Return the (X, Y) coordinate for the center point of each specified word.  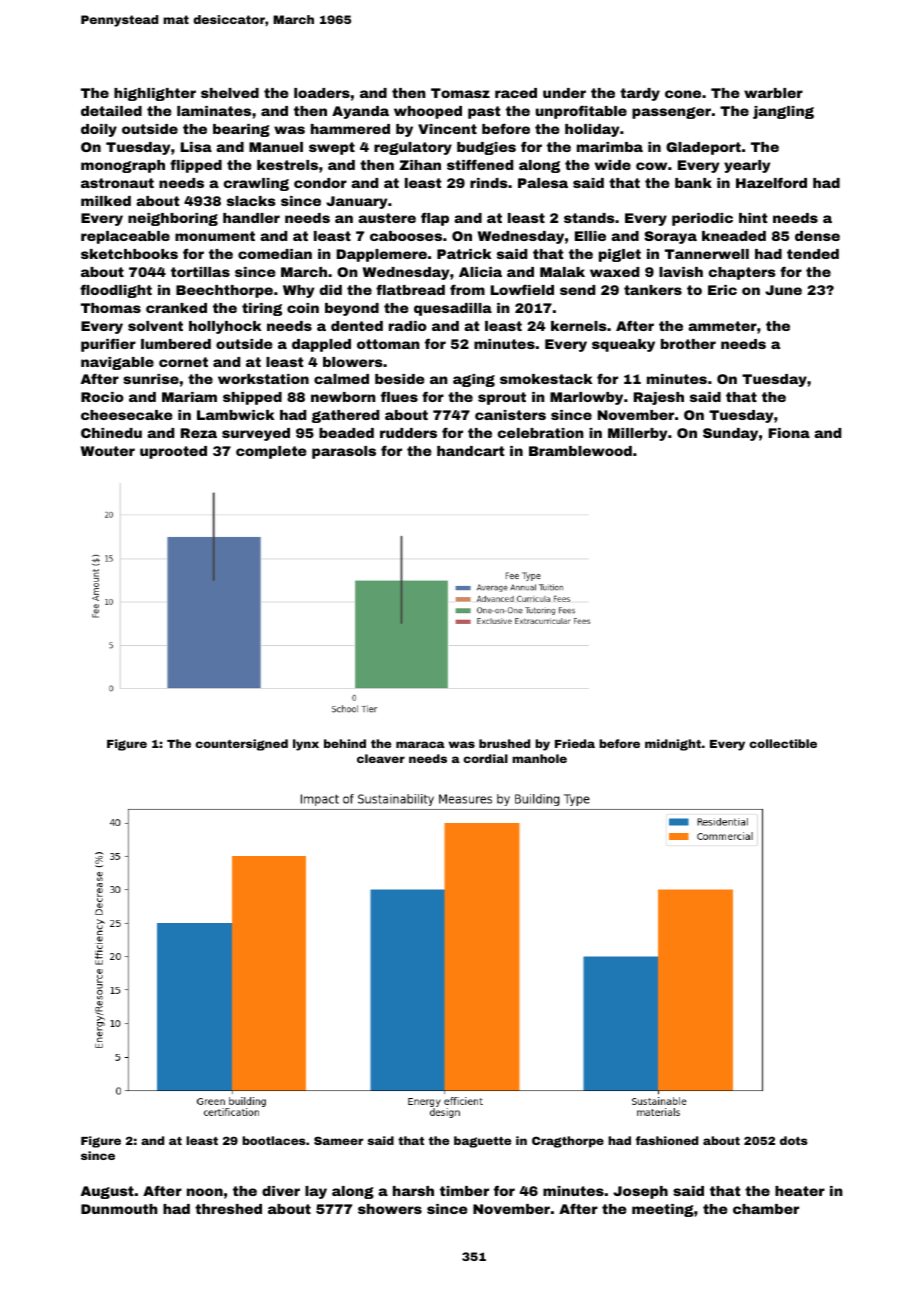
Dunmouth (119, 1209)
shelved (230, 93)
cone (683, 94)
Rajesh (659, 398)
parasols (344, 452)
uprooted (173, 452)
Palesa (543, 183)
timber (464, 1191)
